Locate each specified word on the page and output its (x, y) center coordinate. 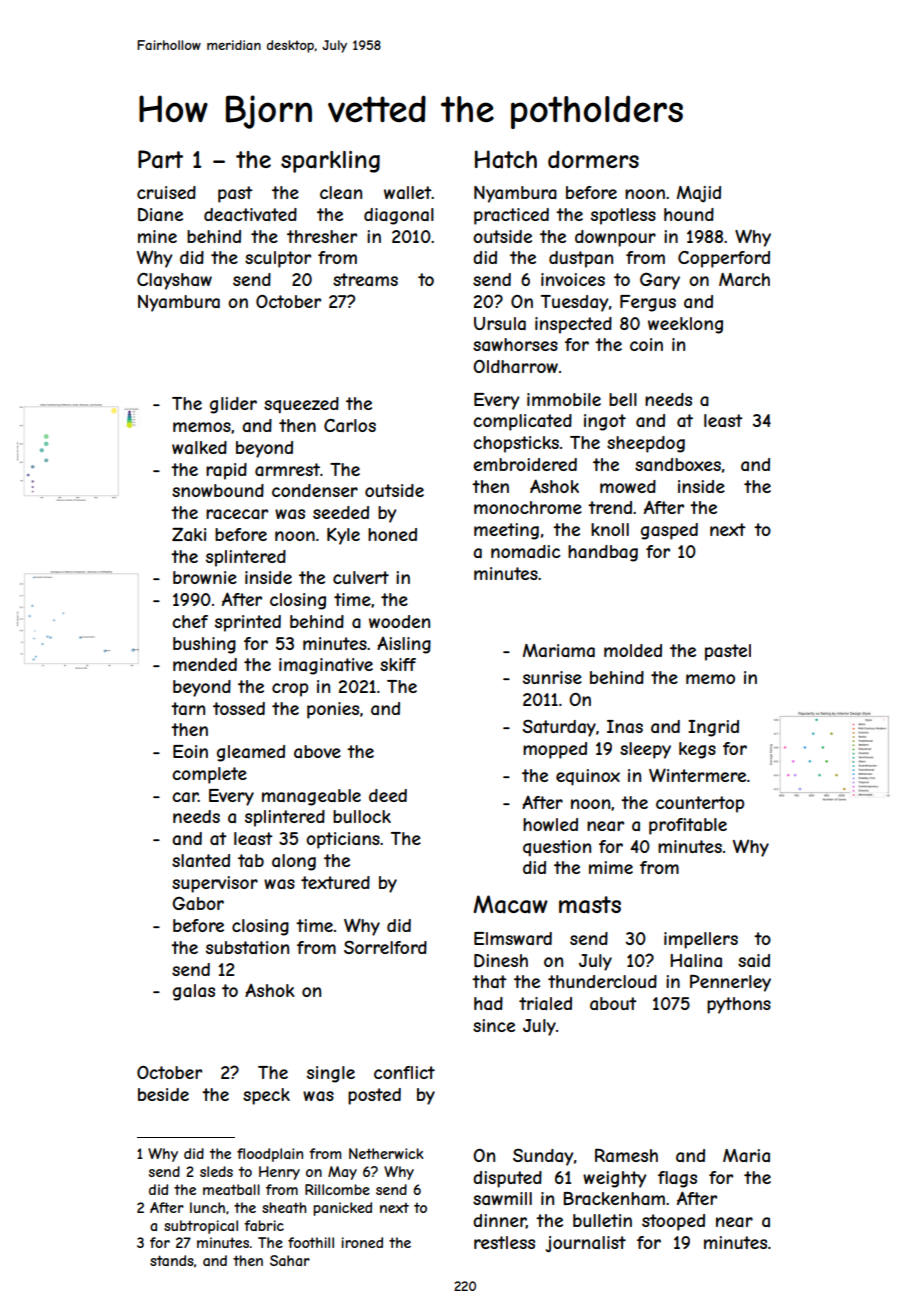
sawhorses (515, 344)
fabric (264, 1225)
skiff (398, 664)
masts (590, 905)
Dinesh (501, 960)
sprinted (248, 623)
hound (689, 214)
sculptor (278, 259)
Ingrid (713, 728)
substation (247, 947)
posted (374, 1096)
